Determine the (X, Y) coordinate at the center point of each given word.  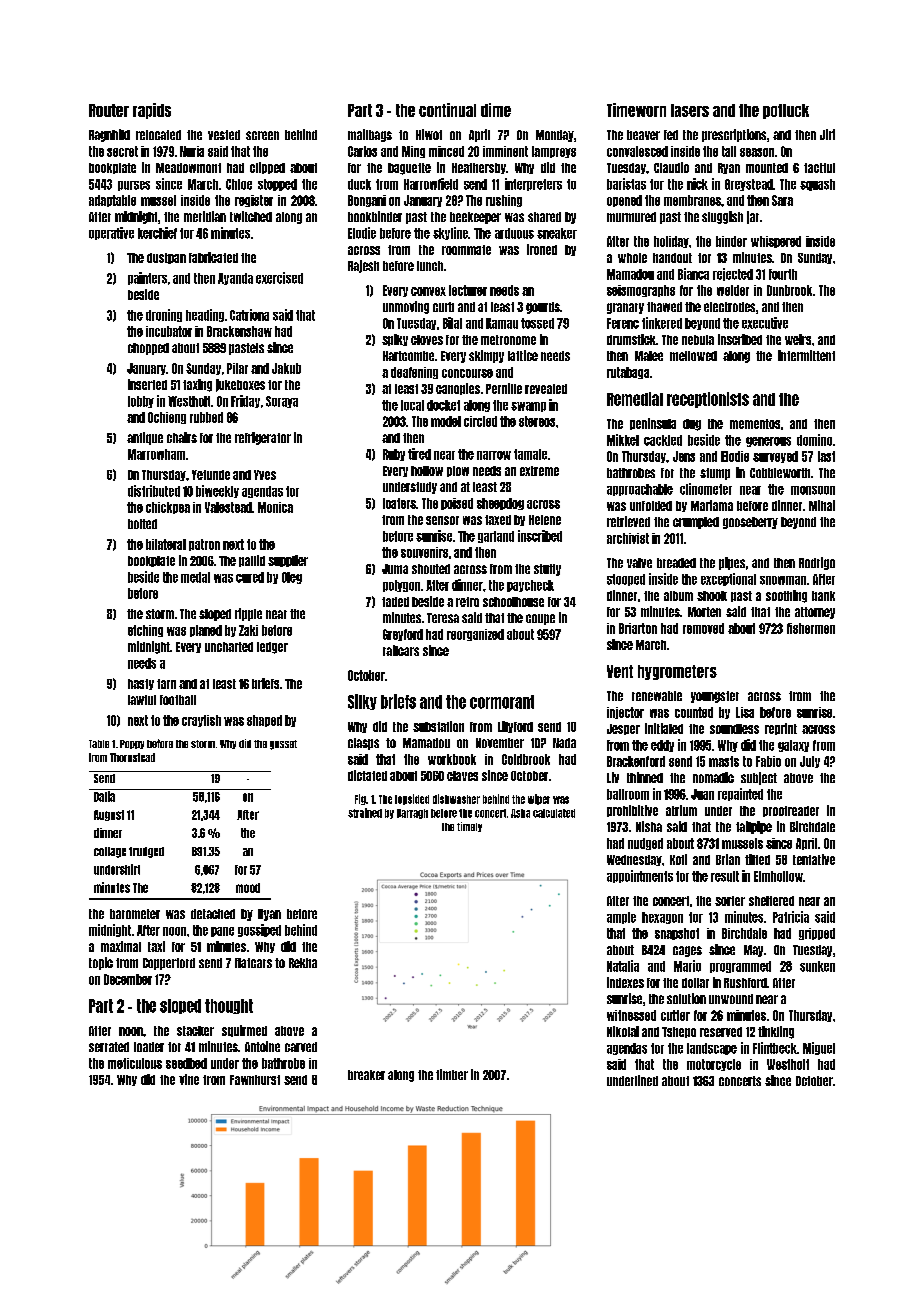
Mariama (712, 505)
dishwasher (456, 799)
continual (447, 110)
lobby (141, 402)
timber (452, 1074)
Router (109, 110)
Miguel (819, 1048)
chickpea (168, 508)
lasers (690, 110)
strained (365, 813)
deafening (414, 373)
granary (625, 308)
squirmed (244, 1031)
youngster (715, 697)
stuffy (547, 570)
